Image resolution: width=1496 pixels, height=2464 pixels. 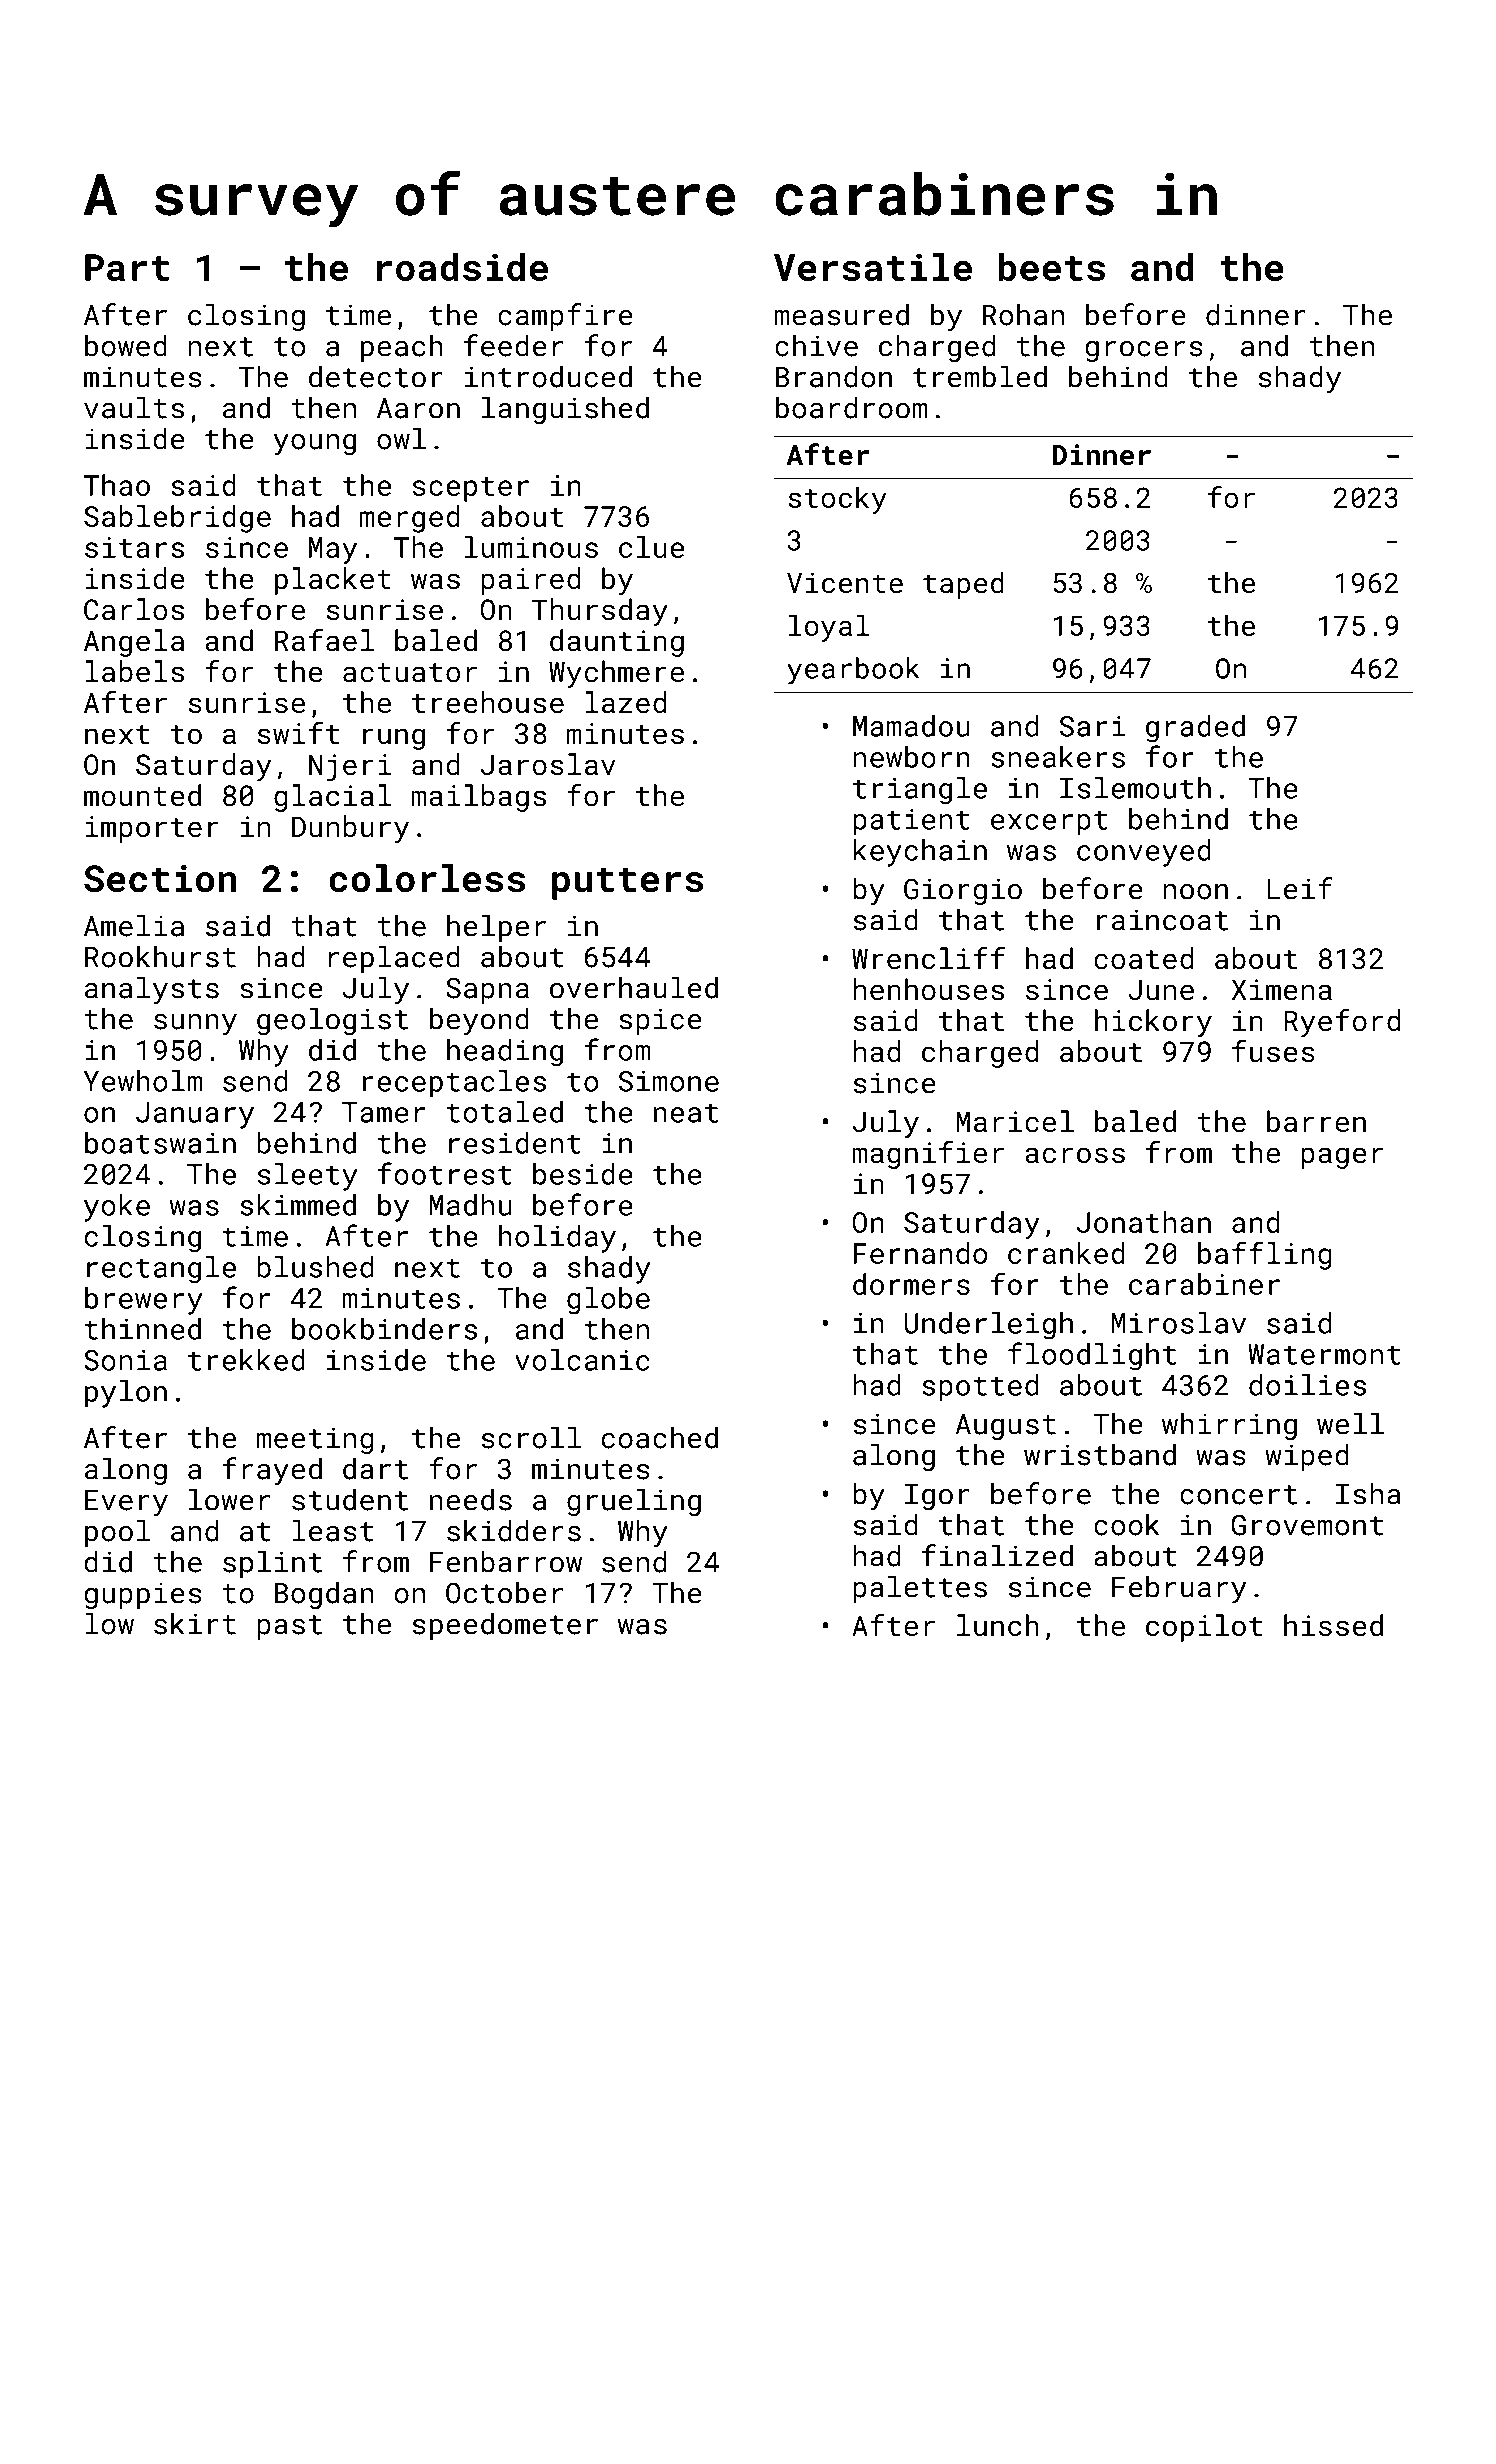 I want to click on Mamadou, so click(x=911, y=726).
